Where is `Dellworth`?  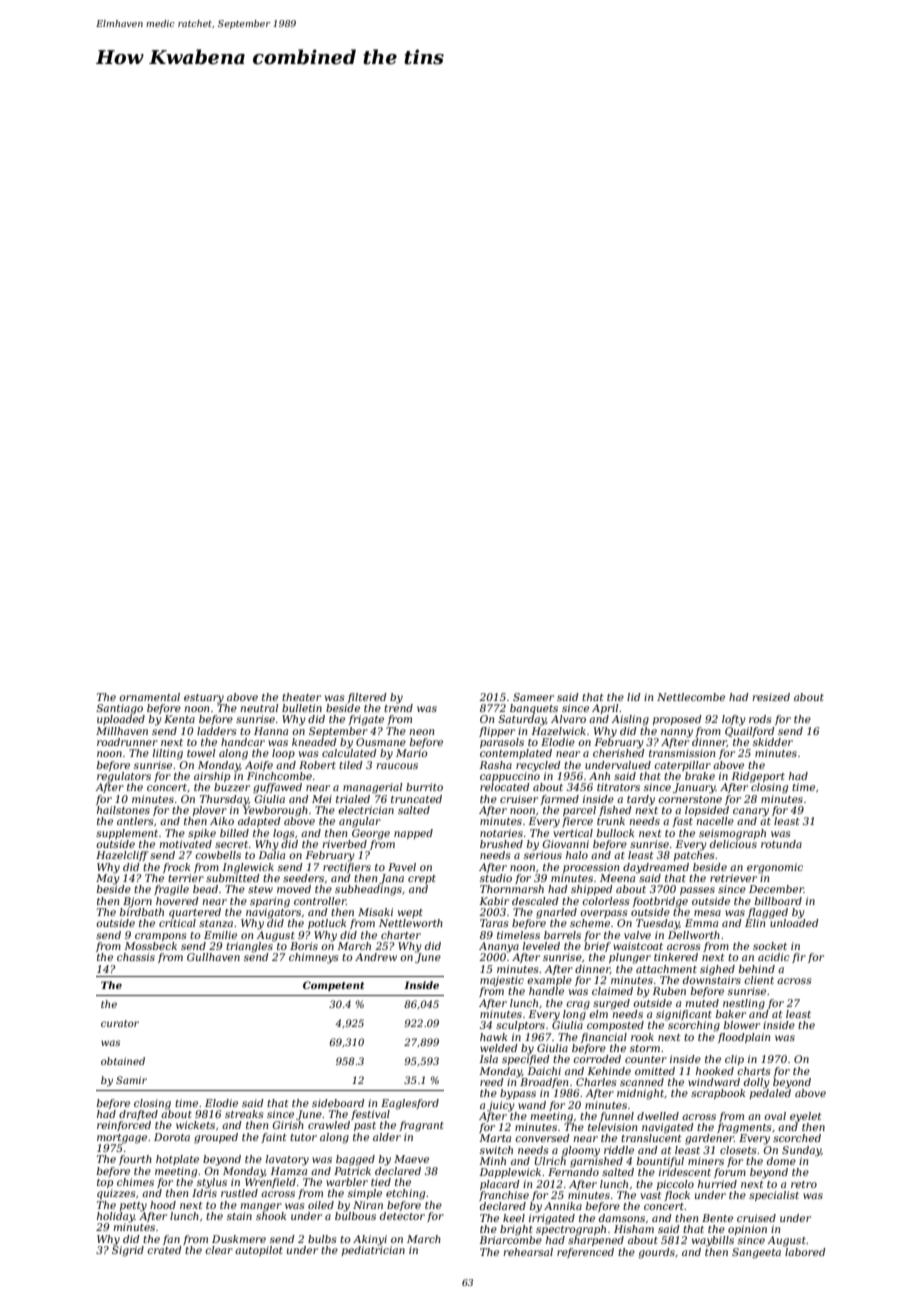 Dellworth is located at coordinates (694, 935).
